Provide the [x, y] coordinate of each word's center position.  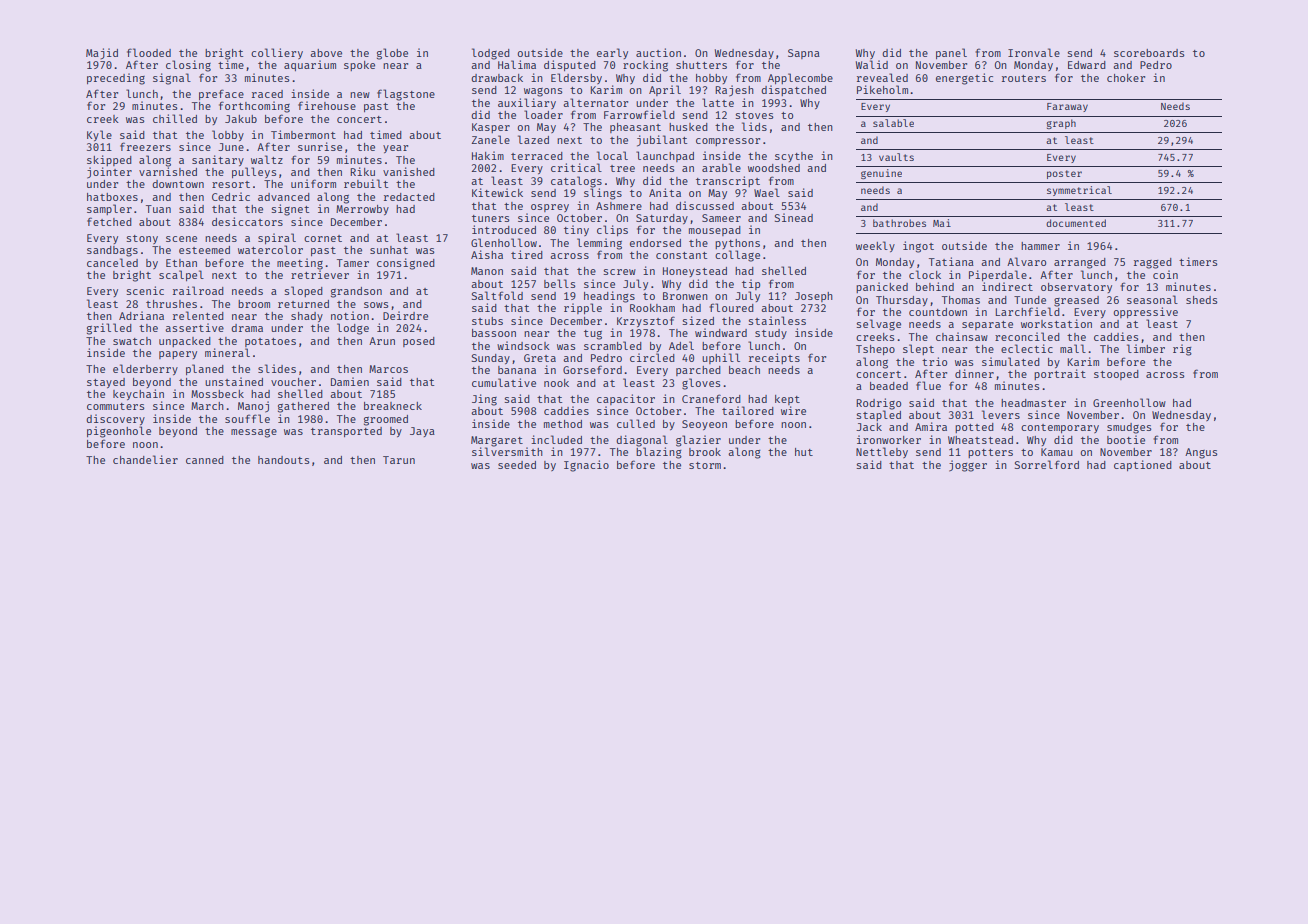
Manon [487, 271]
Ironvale [1034, 52]
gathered [303, 407]
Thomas [961, 300]
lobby [228, 135]
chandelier [145, 459]
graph [1061, 124]
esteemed [204, 250]
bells [560, 283]
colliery [277, 53]
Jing [484, 400]
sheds [1202, 300]
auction [658, 52]
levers [1001, 414]
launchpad [665, 156]
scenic [145, 290]
